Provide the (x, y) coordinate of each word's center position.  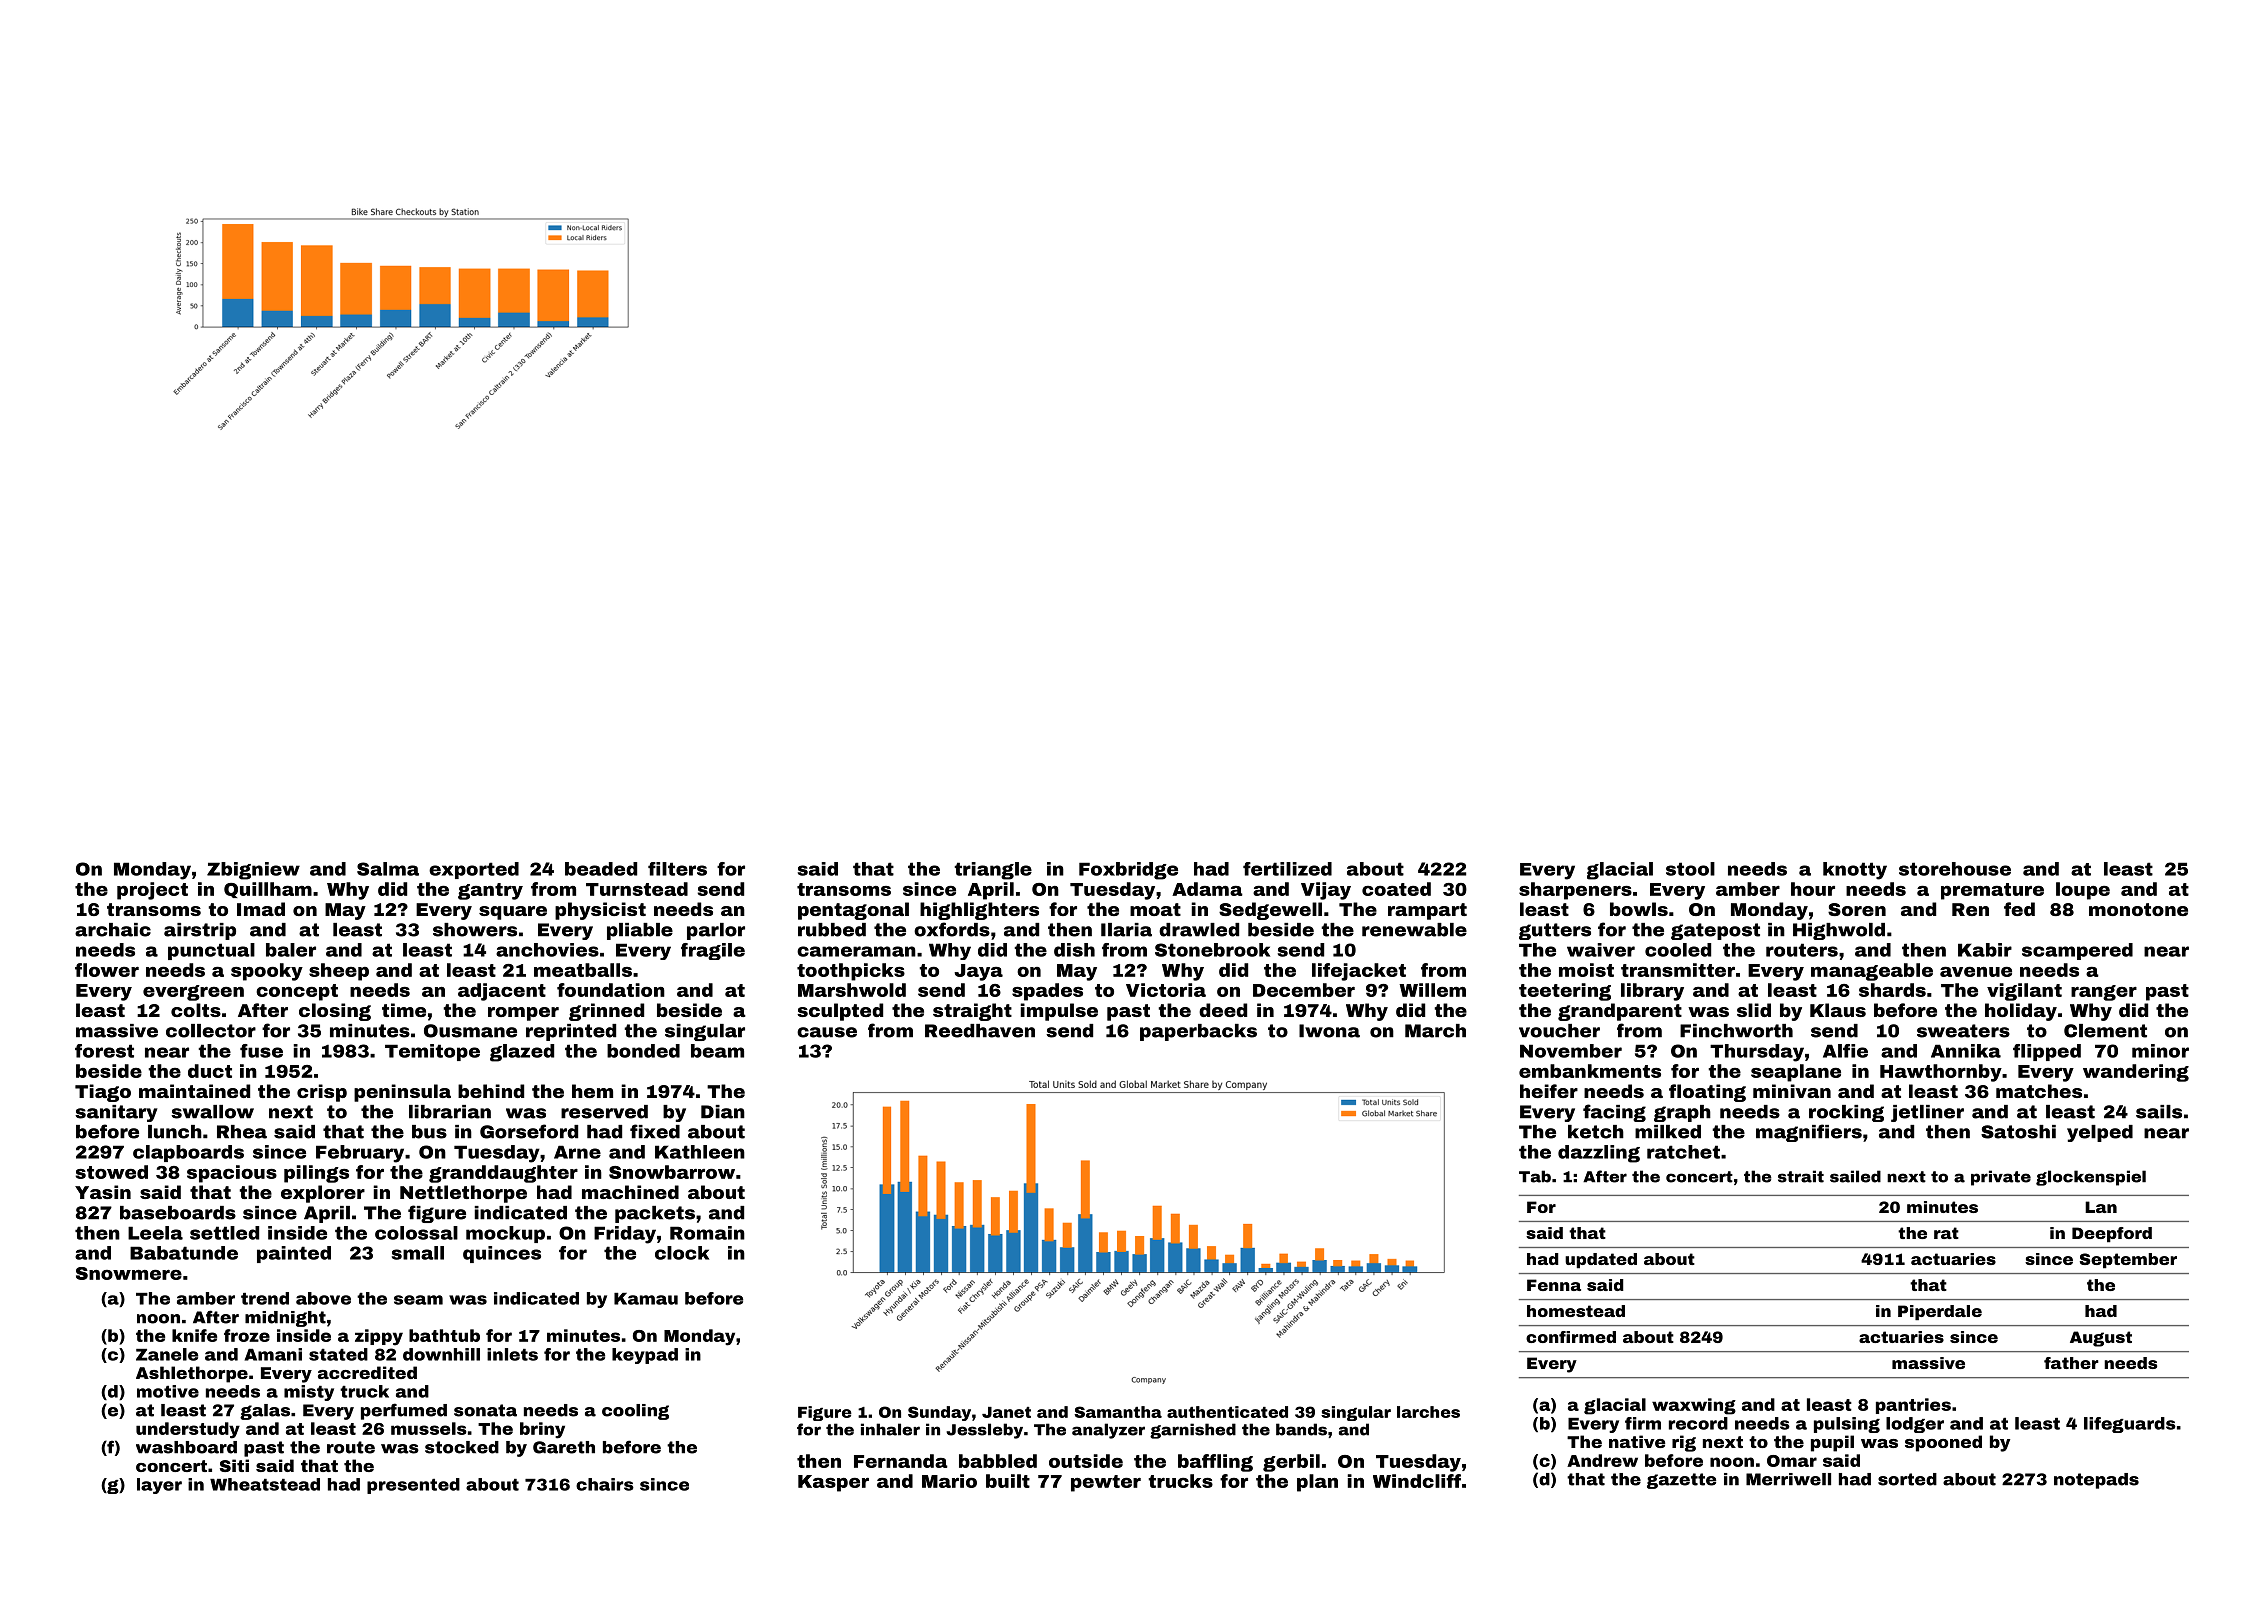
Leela (155, 1233)
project (152, 891)
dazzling (1599, 1154)
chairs (605, 1484)
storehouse (1955, 869)
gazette (1681, 1481)
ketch (1596, 1132)
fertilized (1287, 869)
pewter (1106, 1483)
